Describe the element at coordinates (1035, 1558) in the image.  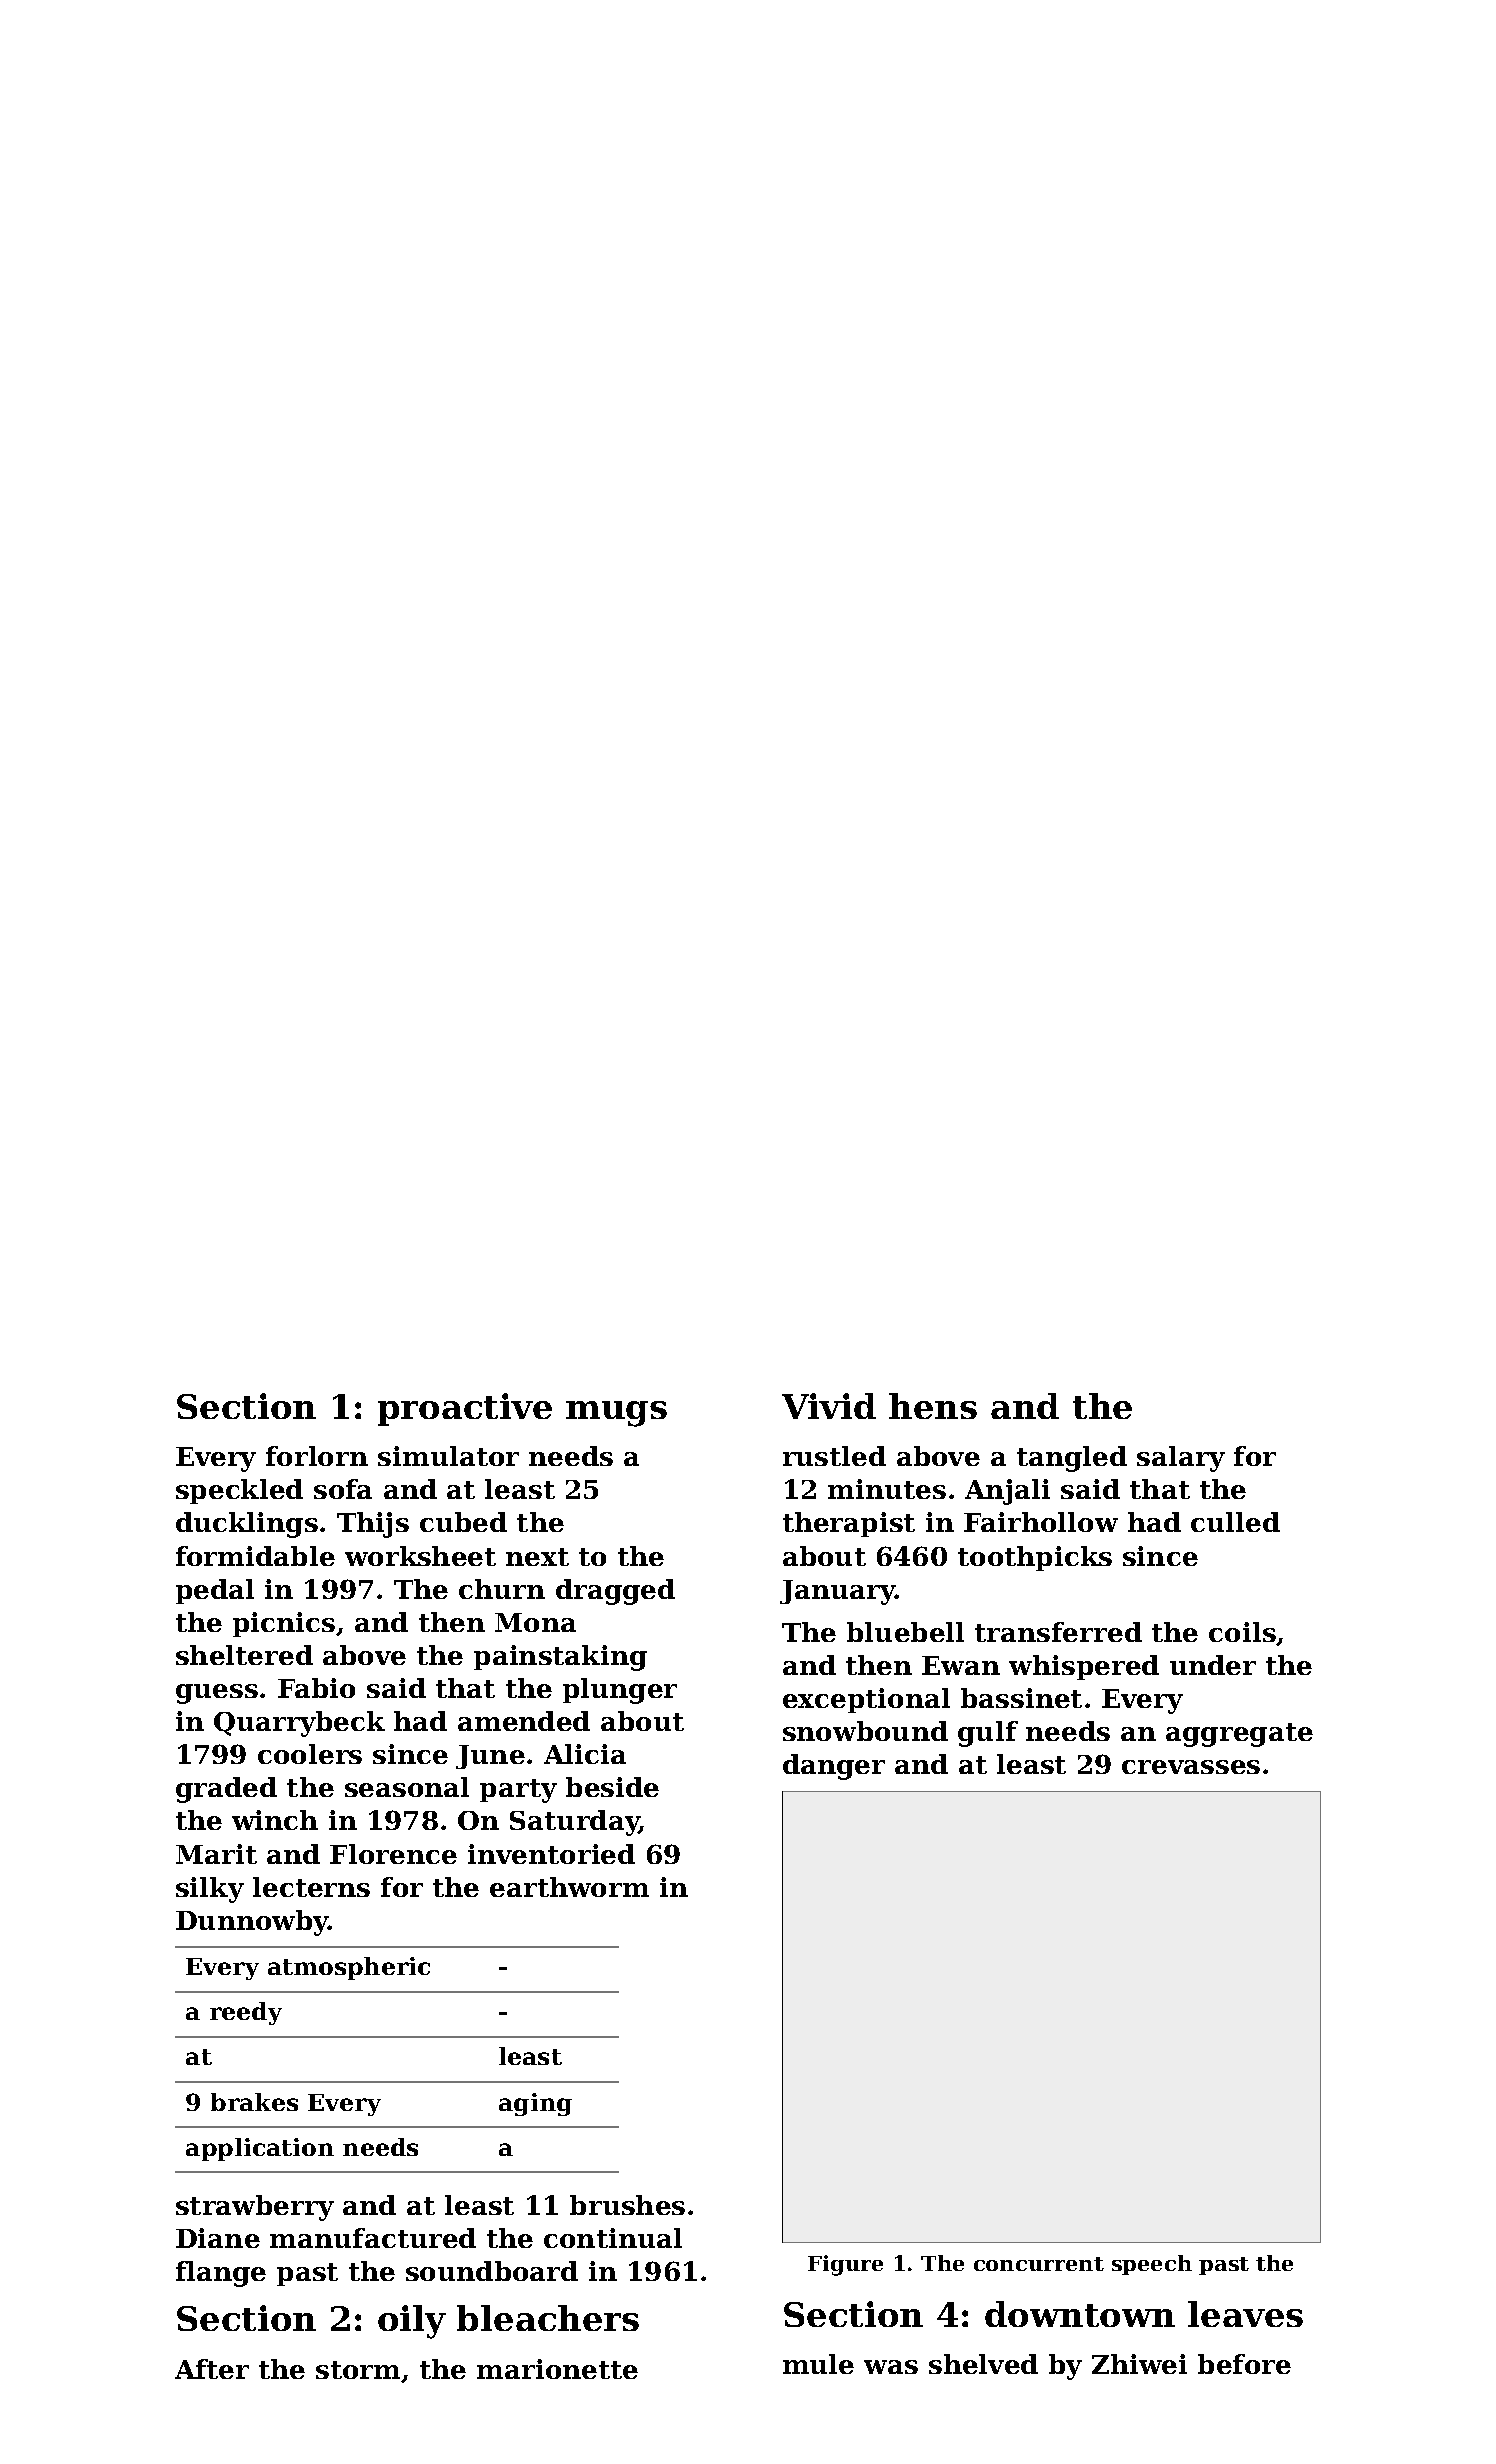
I see `toothpicks` at that location.
